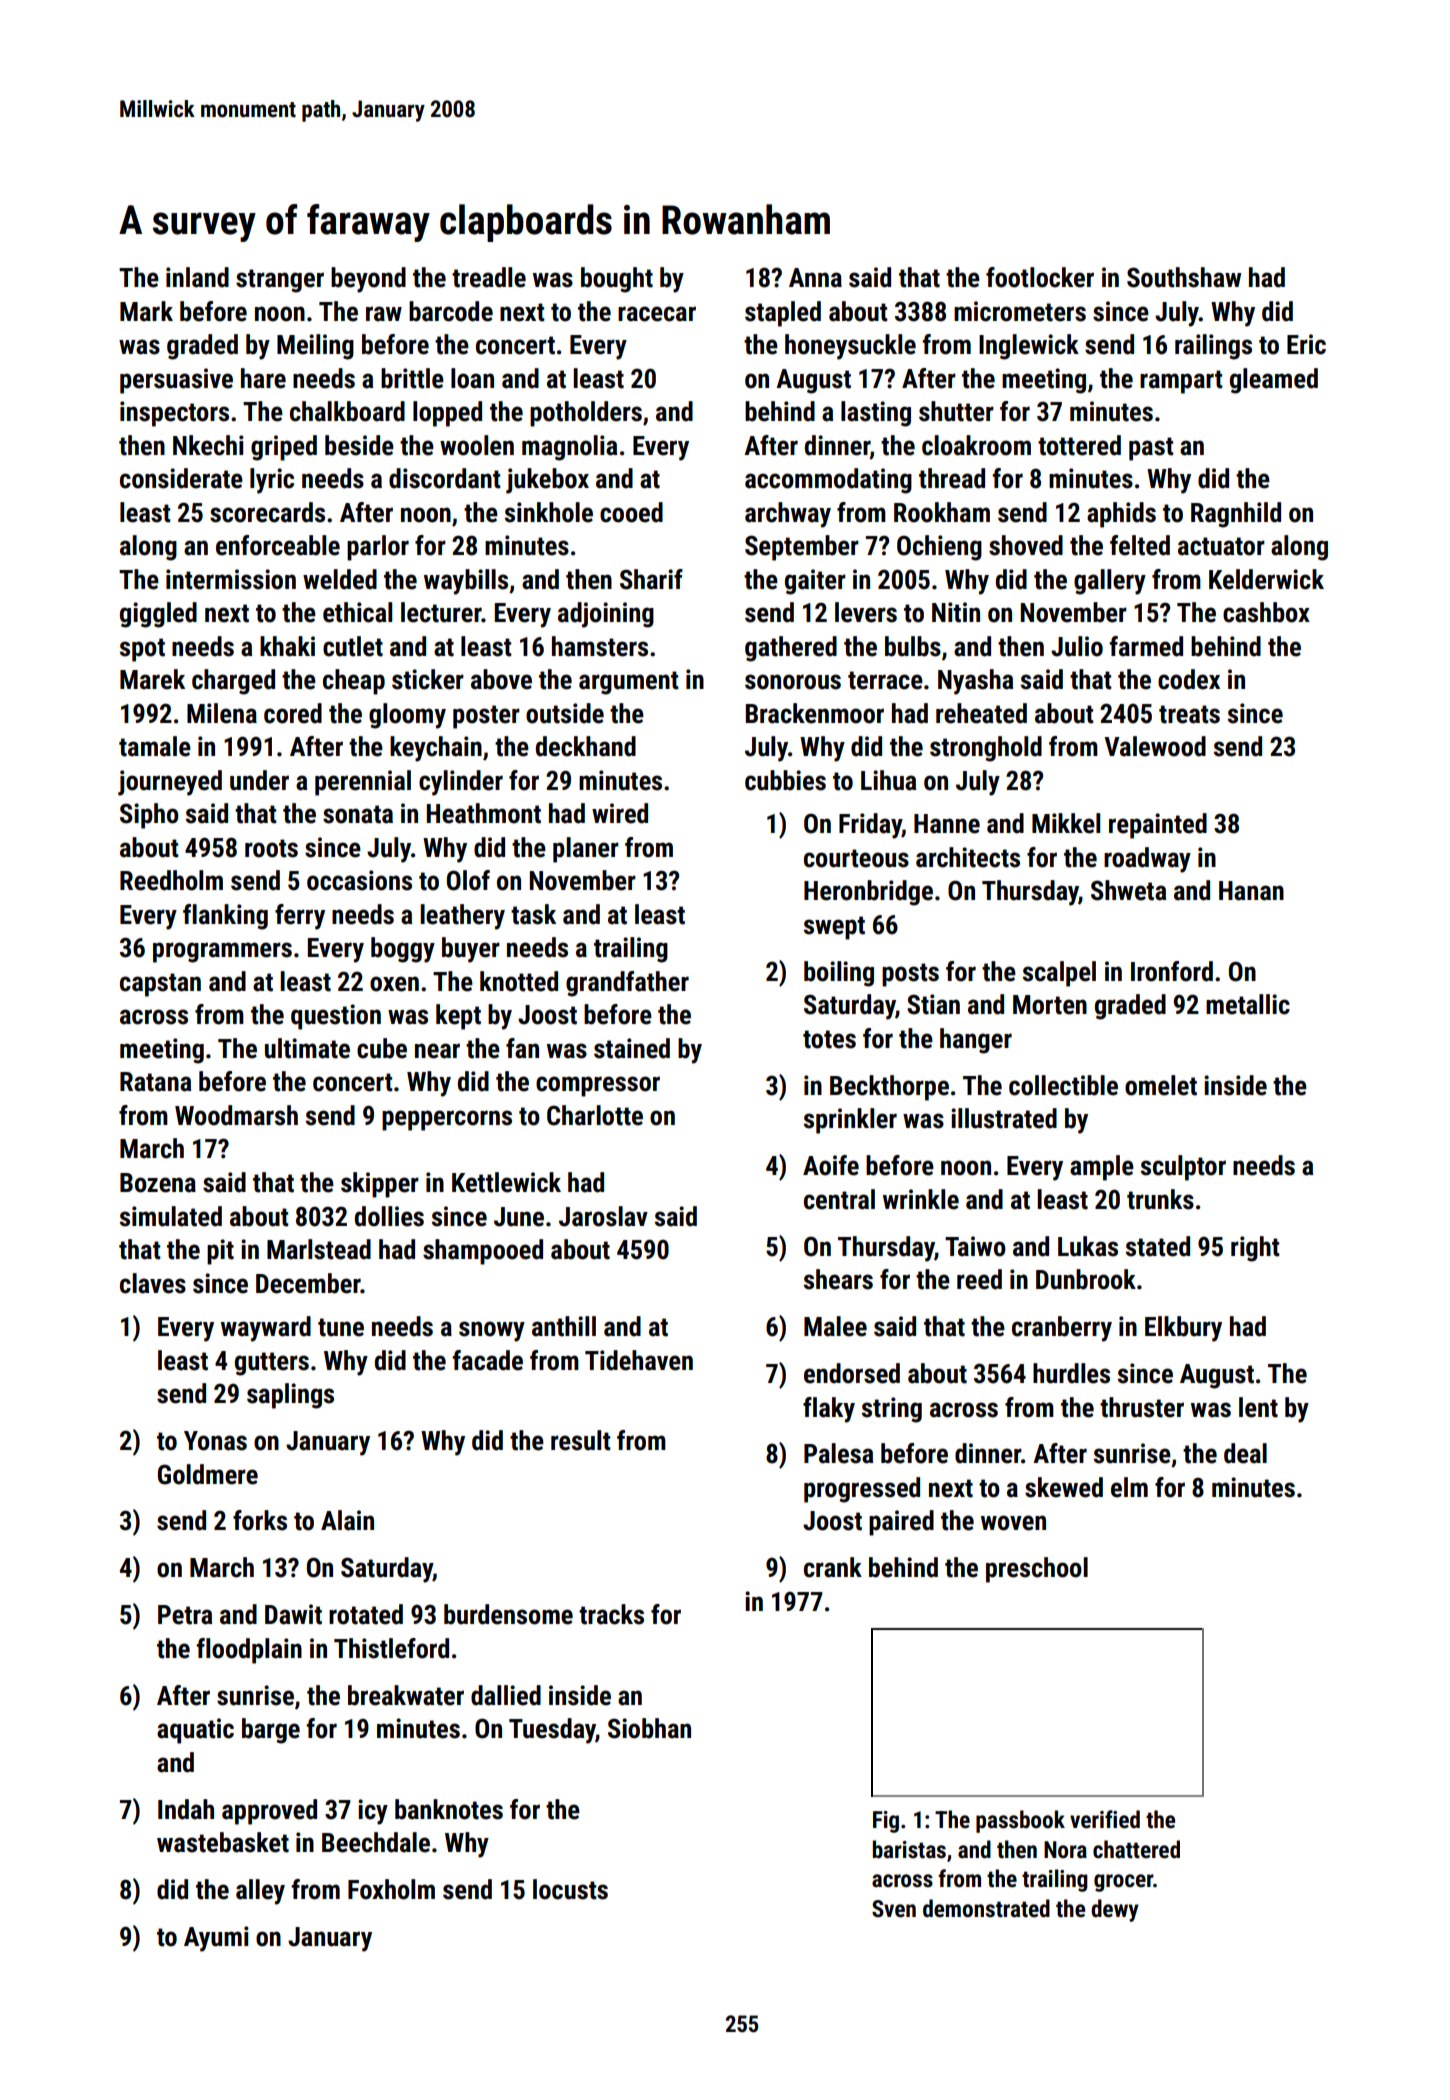  I want to click on waybills, so click(466, 582).
